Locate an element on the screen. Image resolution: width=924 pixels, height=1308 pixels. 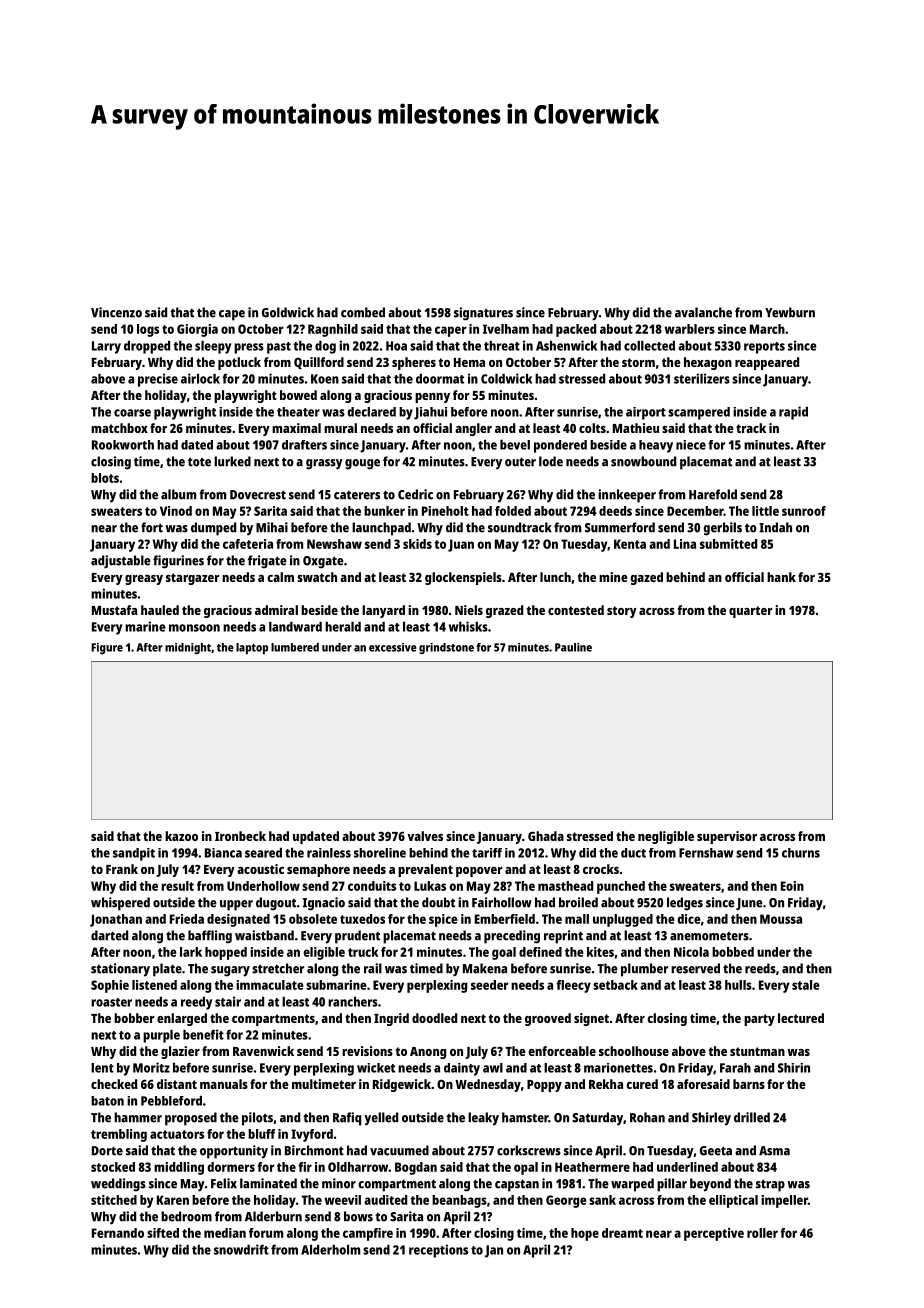
avalanche is located at coordinates (703, 312).
